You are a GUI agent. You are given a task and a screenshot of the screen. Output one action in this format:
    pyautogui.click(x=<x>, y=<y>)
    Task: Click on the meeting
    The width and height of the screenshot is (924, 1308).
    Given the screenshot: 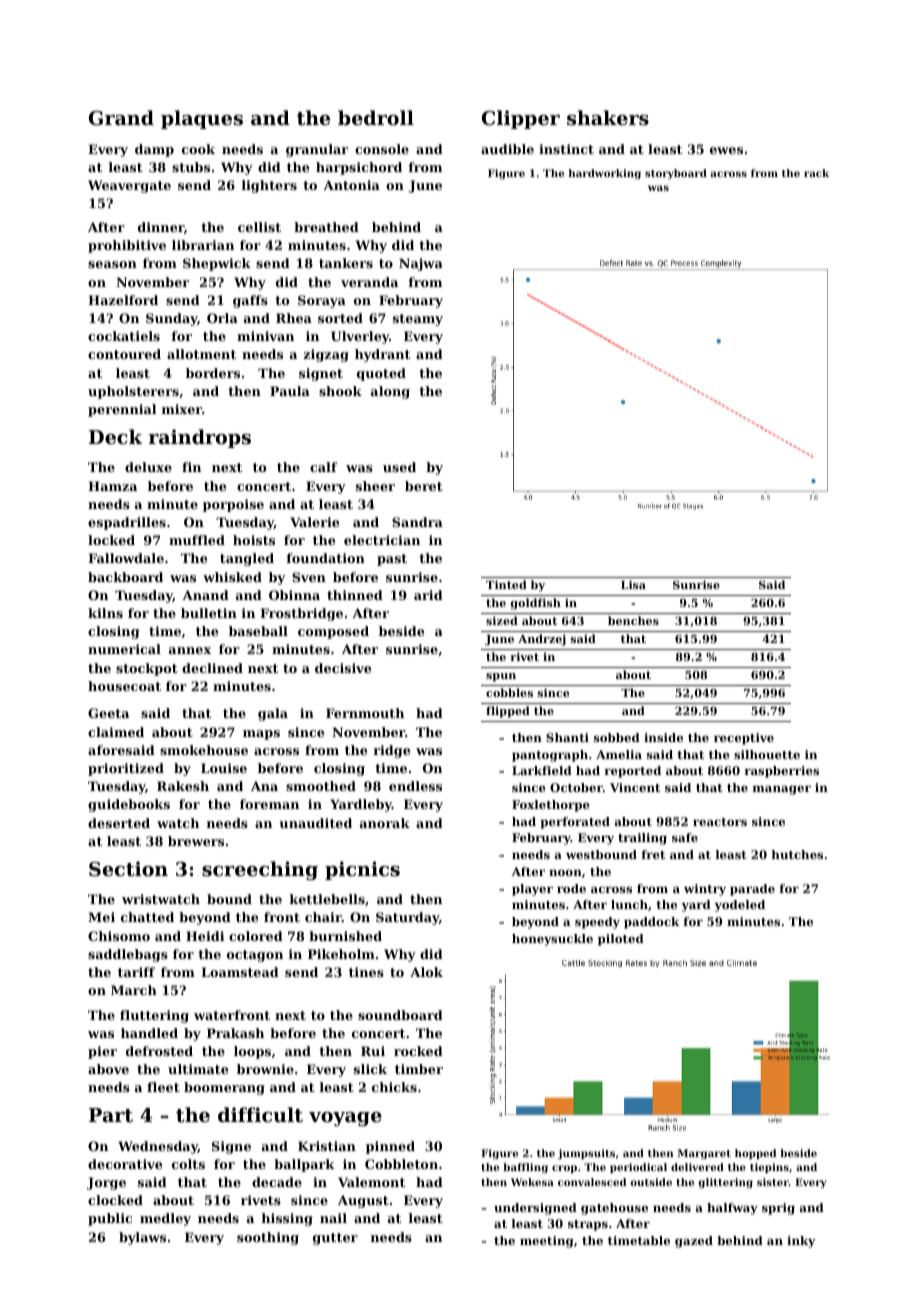 What is the action you would take?
    pyautogui.click(x=547, y=1242)
